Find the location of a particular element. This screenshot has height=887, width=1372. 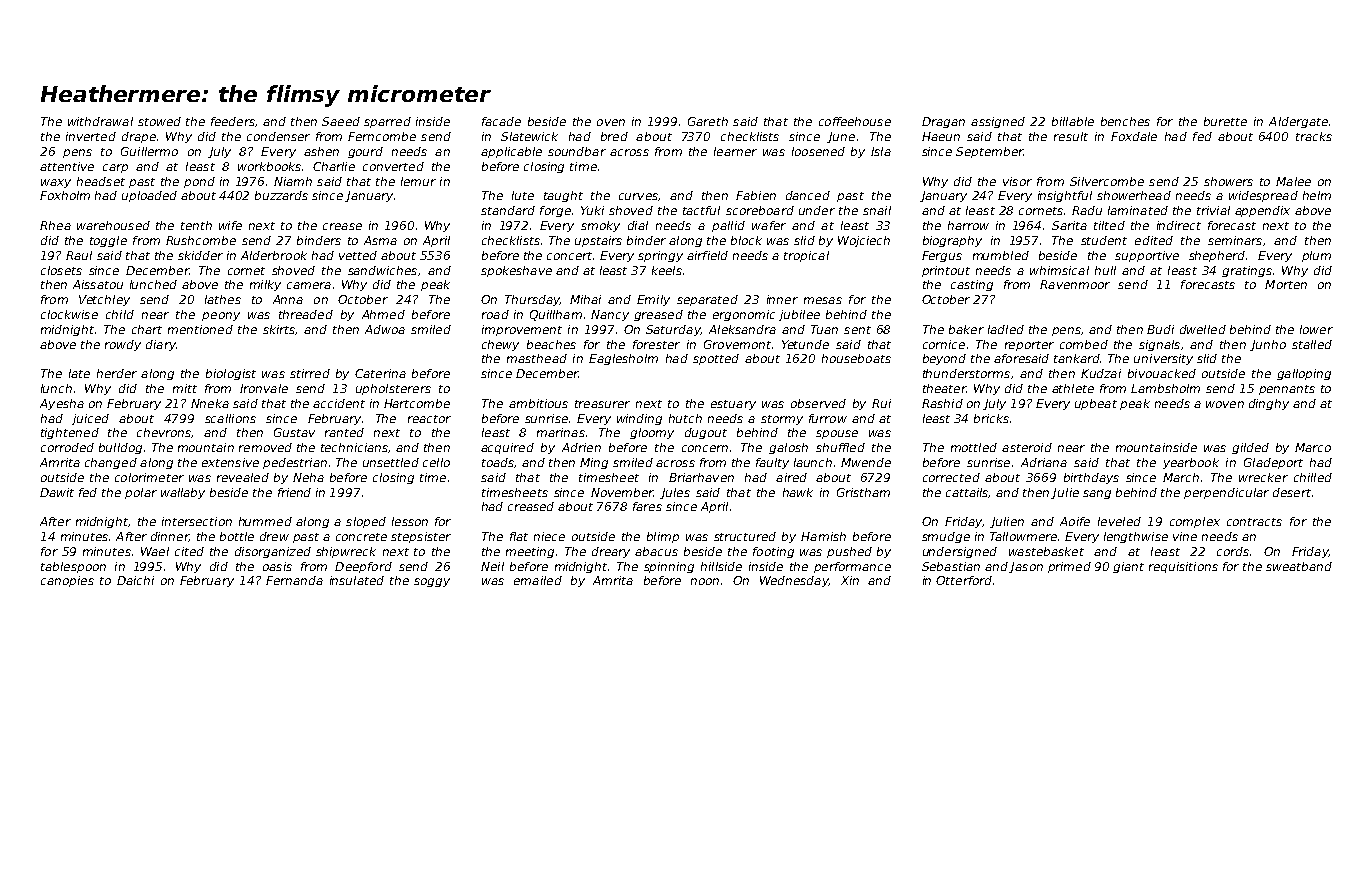

sweatband is located at coordinates (1299, 566).
